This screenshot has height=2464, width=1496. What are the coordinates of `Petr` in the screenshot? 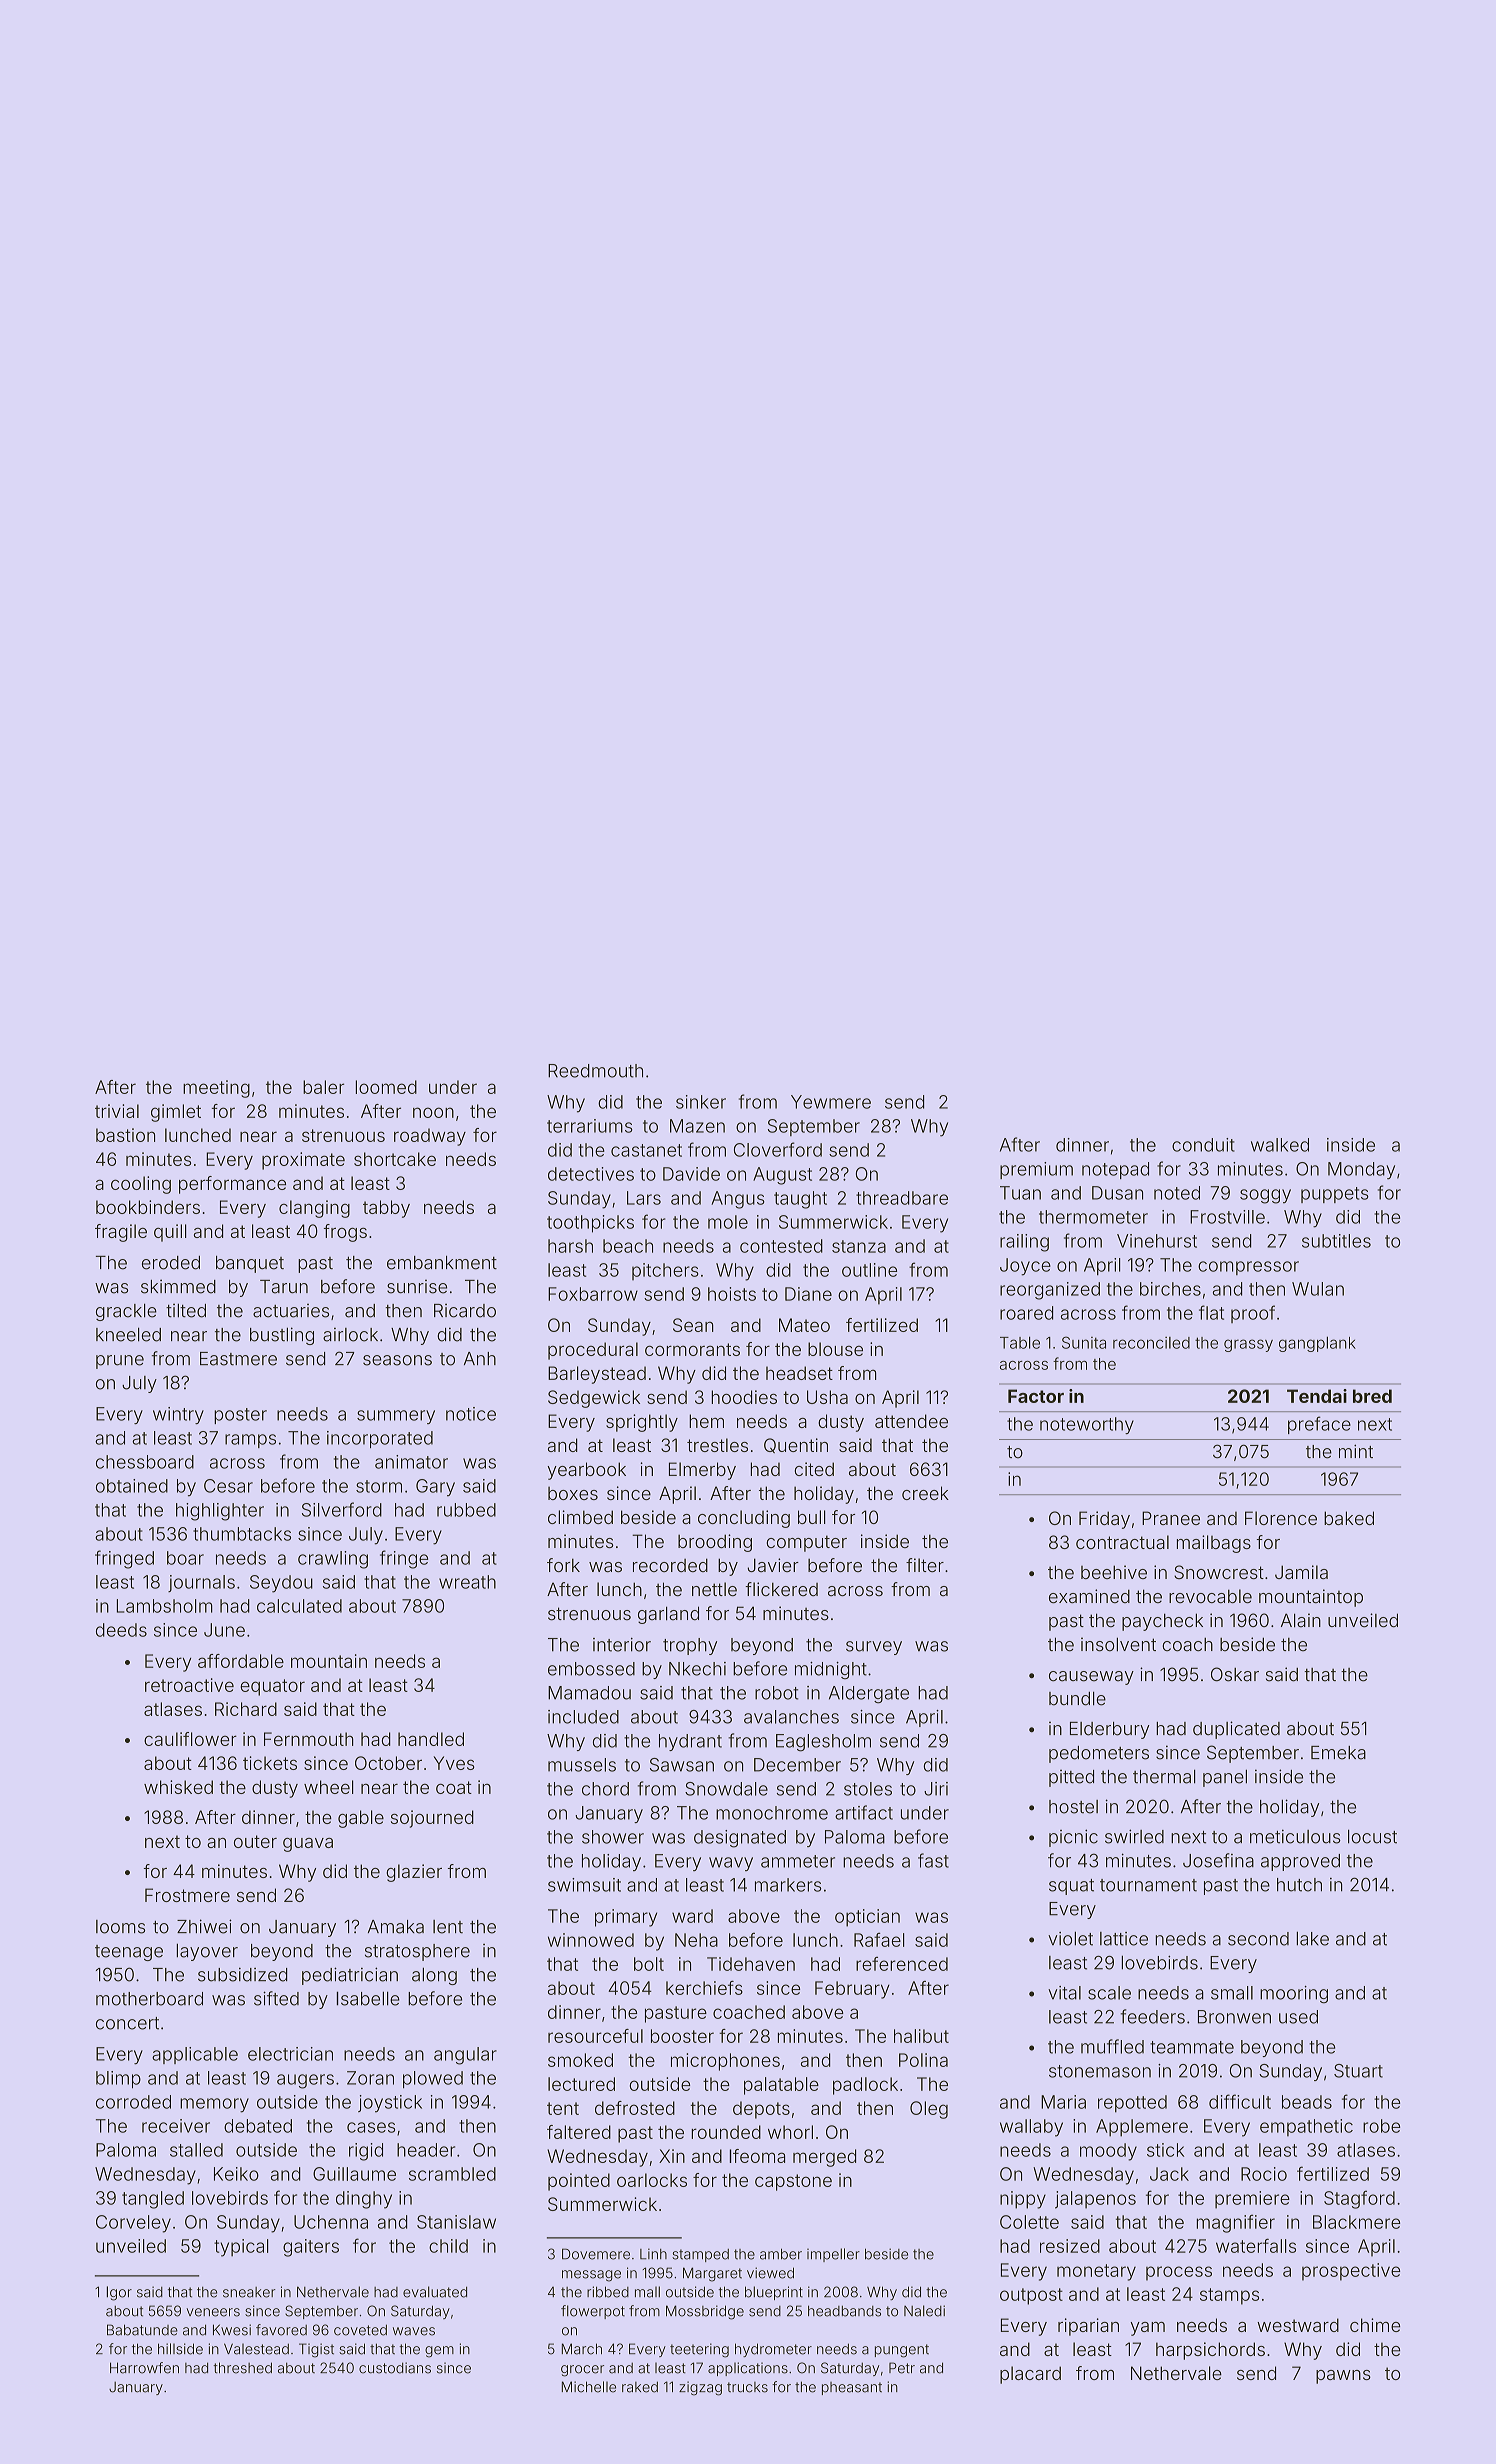 It's located at (902, 2368).
